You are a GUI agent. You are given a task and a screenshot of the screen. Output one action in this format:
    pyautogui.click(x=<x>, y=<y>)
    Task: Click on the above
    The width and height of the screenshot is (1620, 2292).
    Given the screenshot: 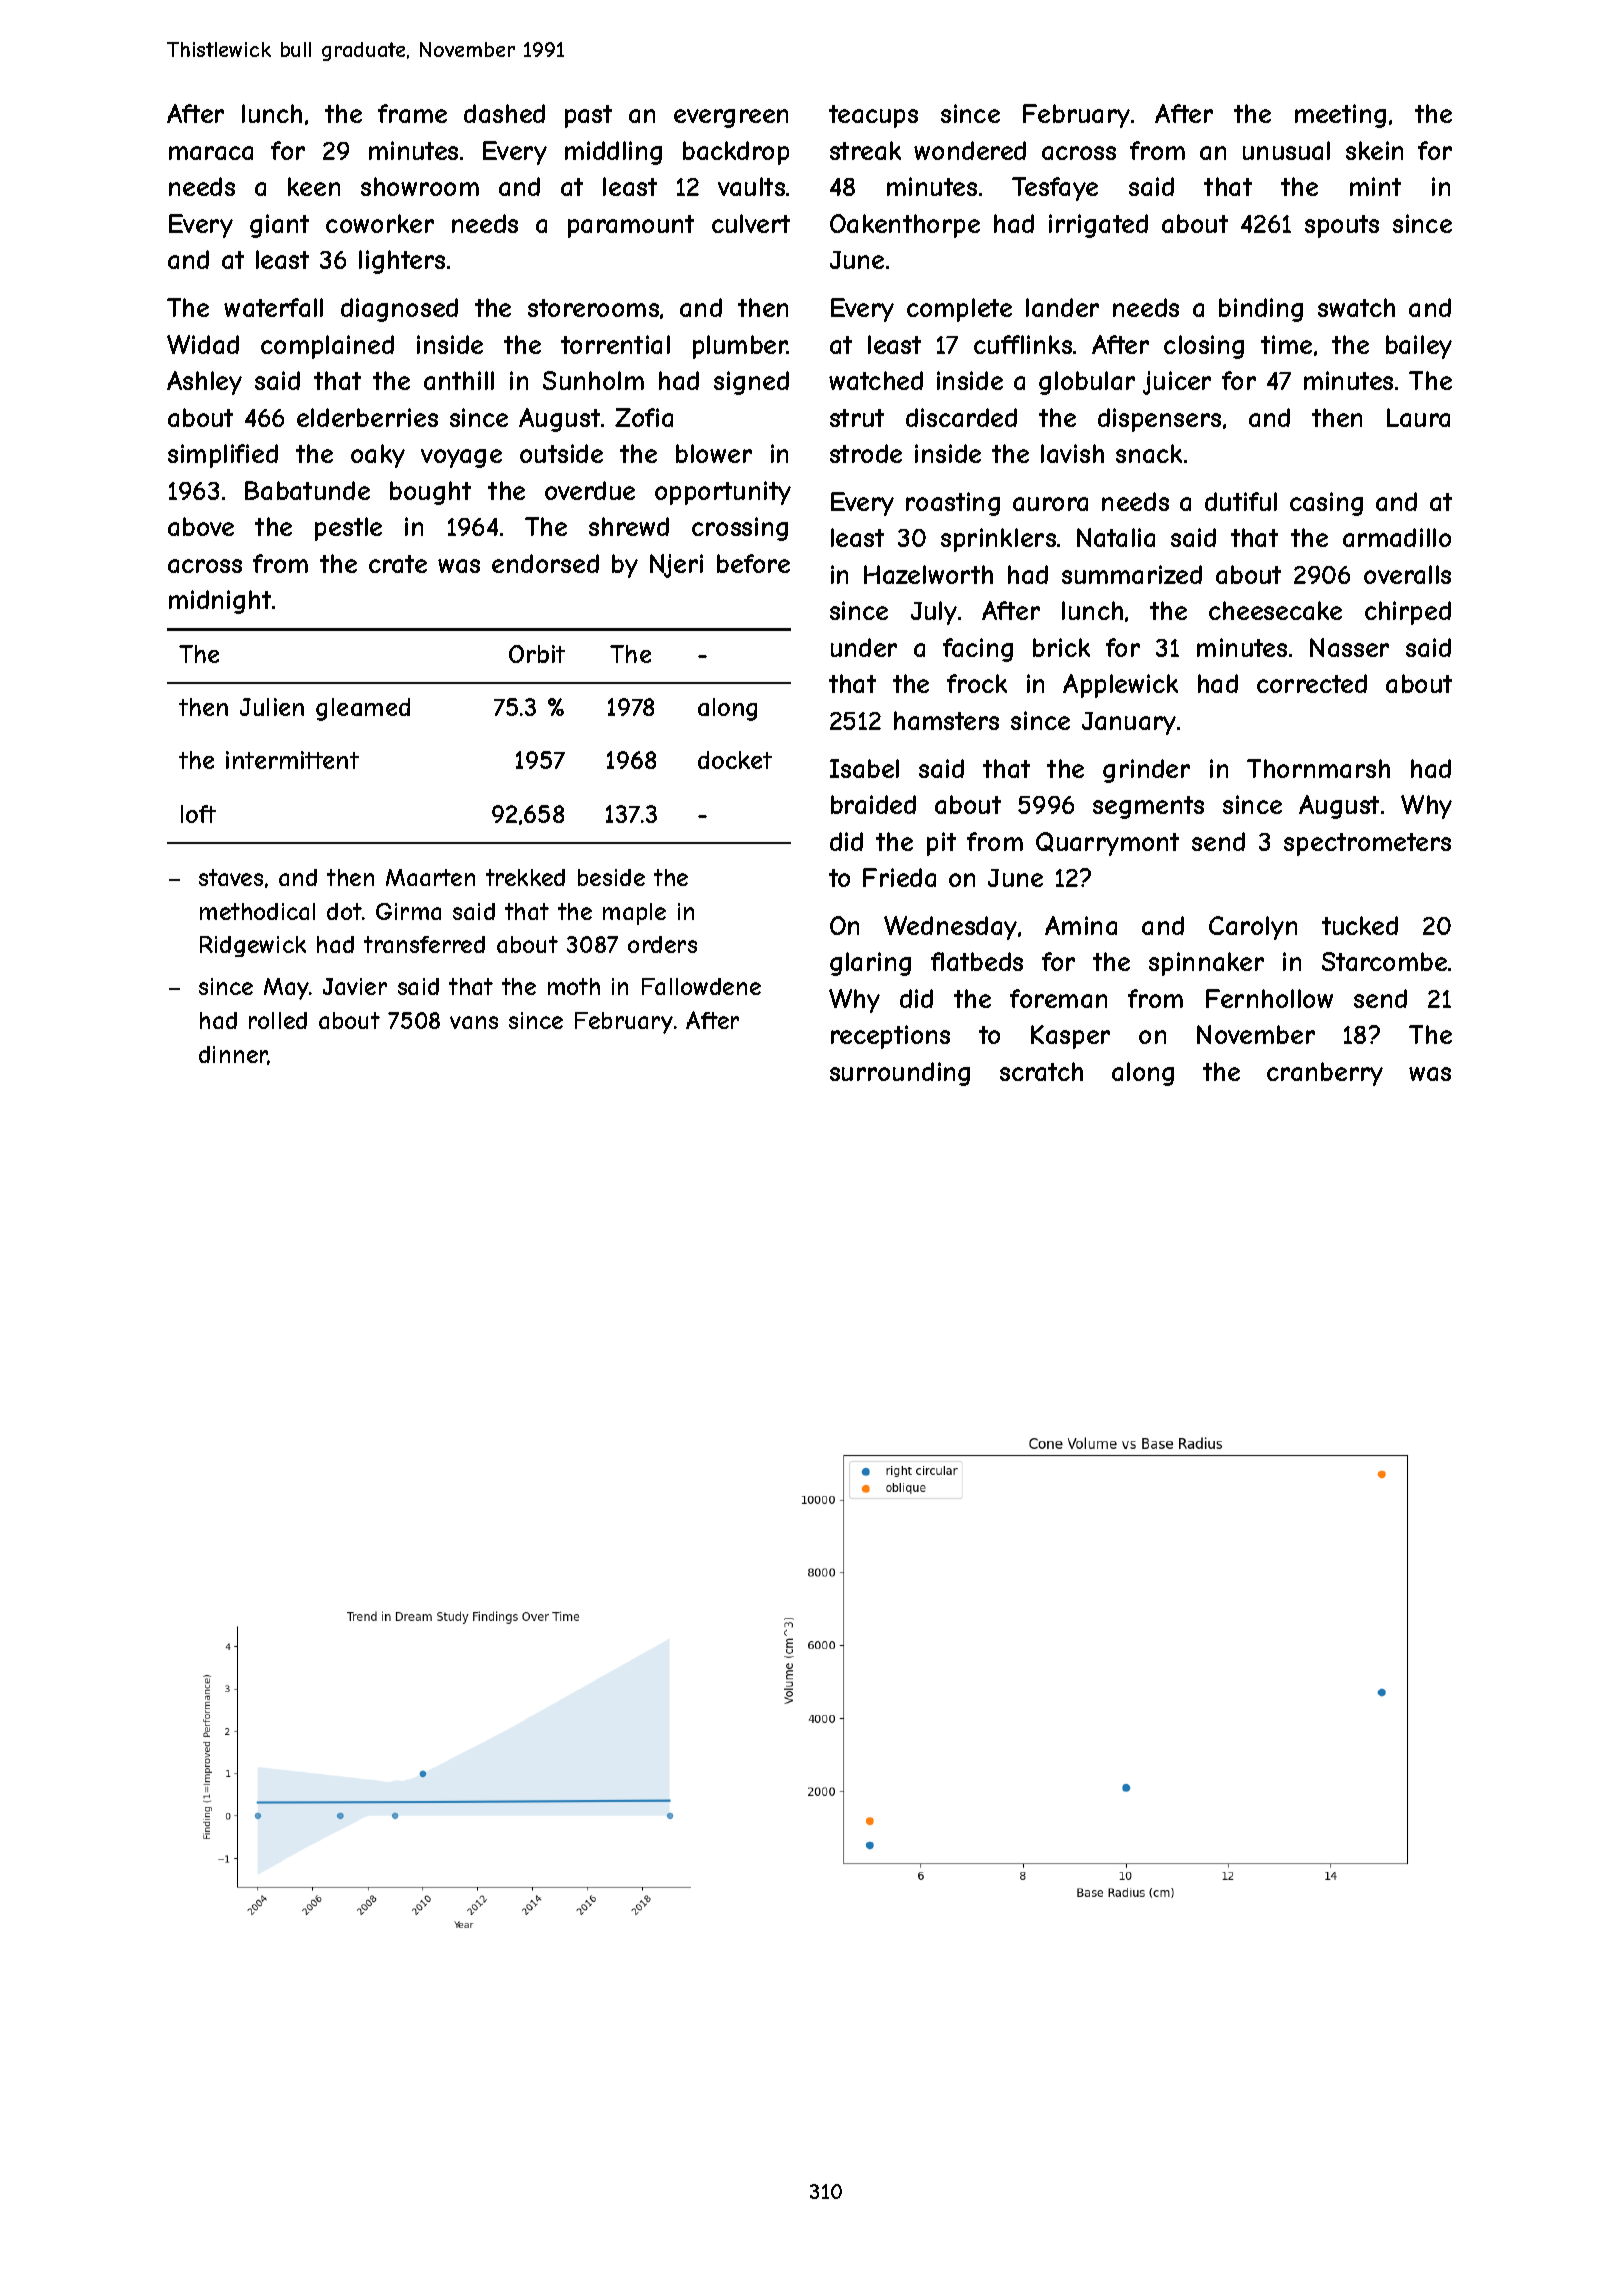 What is the action you would take?
    pyautogui.click(x=201, y=526)
